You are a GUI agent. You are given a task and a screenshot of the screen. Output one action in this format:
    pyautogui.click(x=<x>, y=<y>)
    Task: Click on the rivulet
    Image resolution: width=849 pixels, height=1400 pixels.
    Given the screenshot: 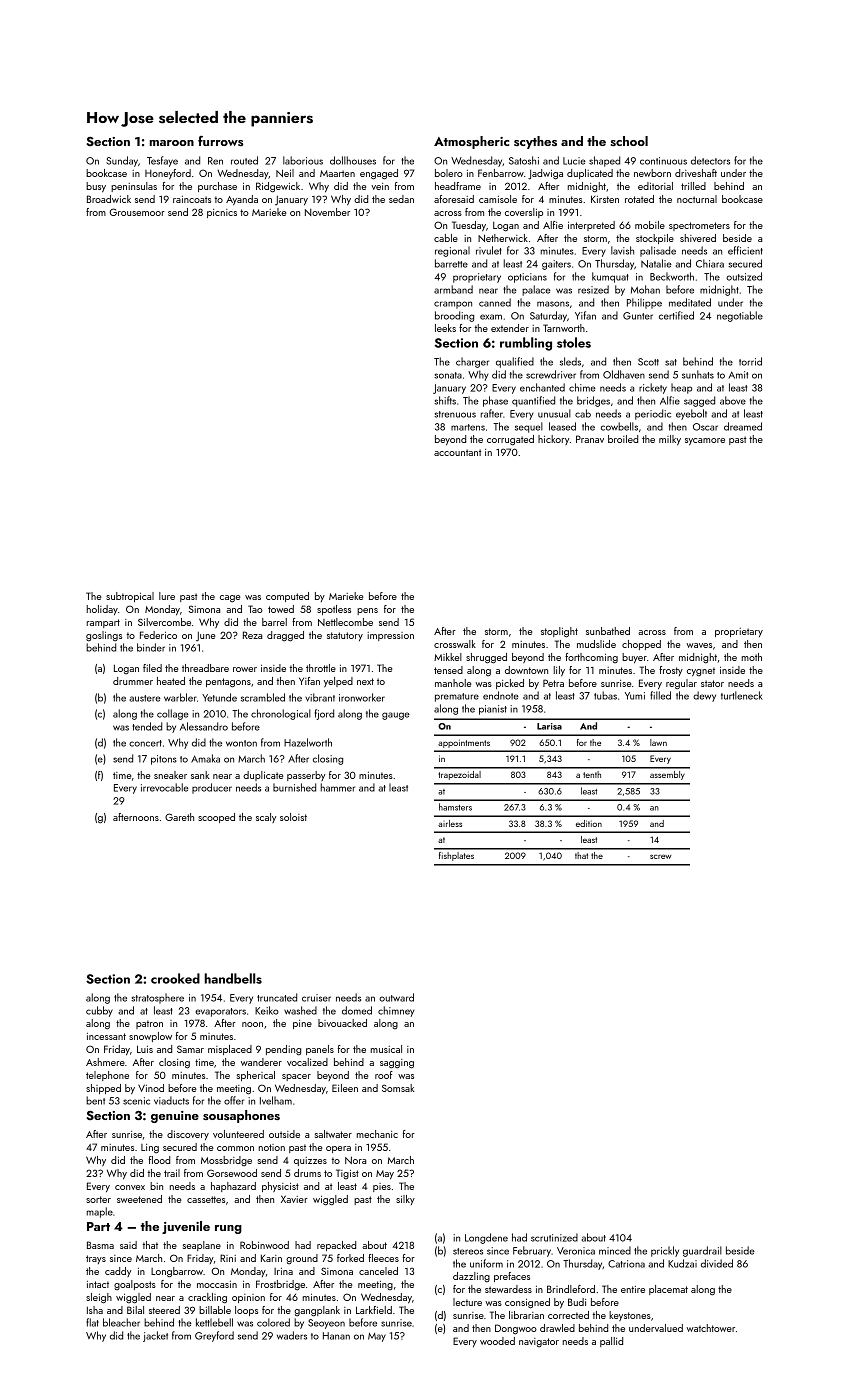 What is the action you would take?
    pyautogui.click(x=489, y=250)
